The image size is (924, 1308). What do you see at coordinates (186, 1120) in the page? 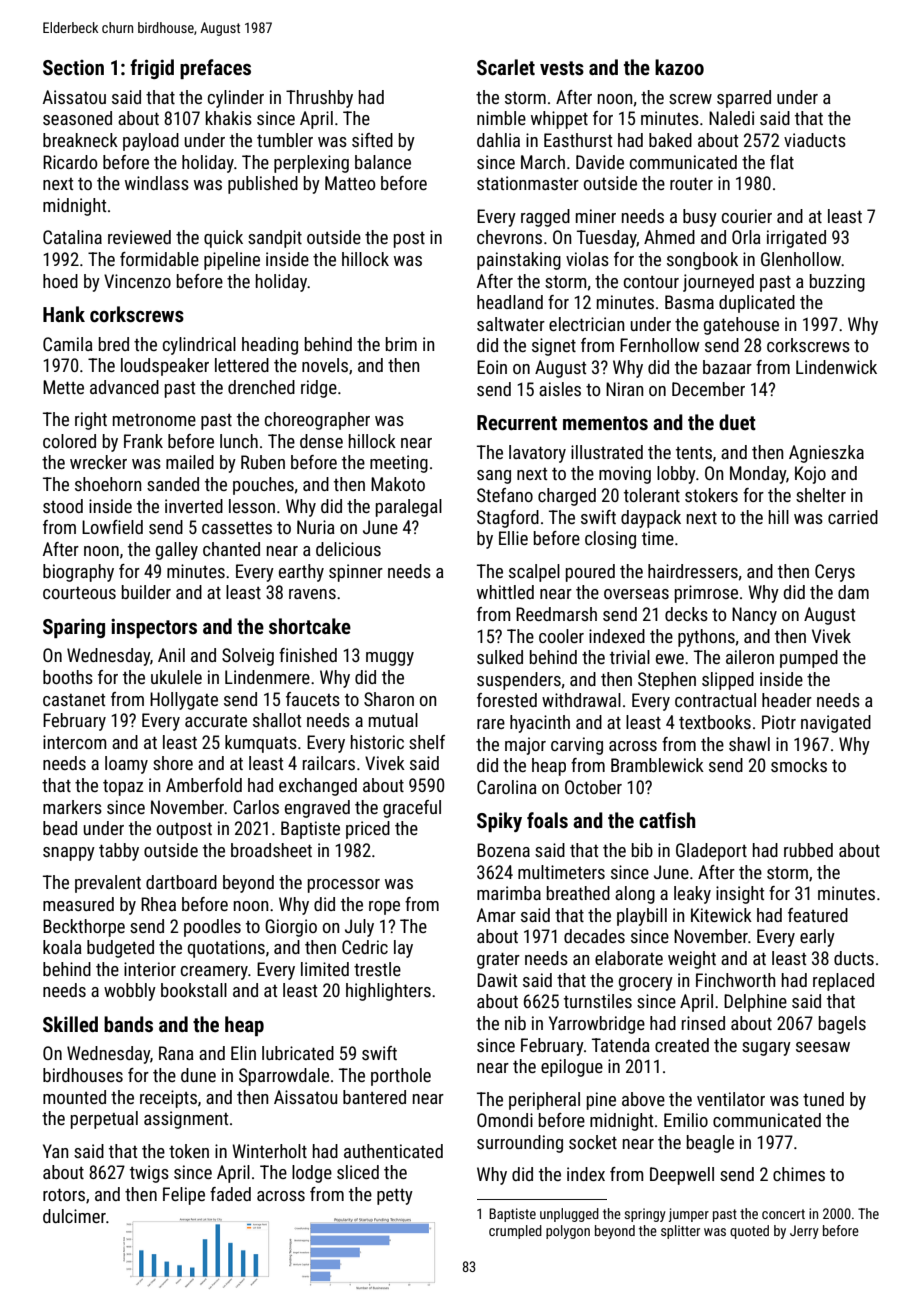
I see `assignment` at bounding box center [186, 1120].
